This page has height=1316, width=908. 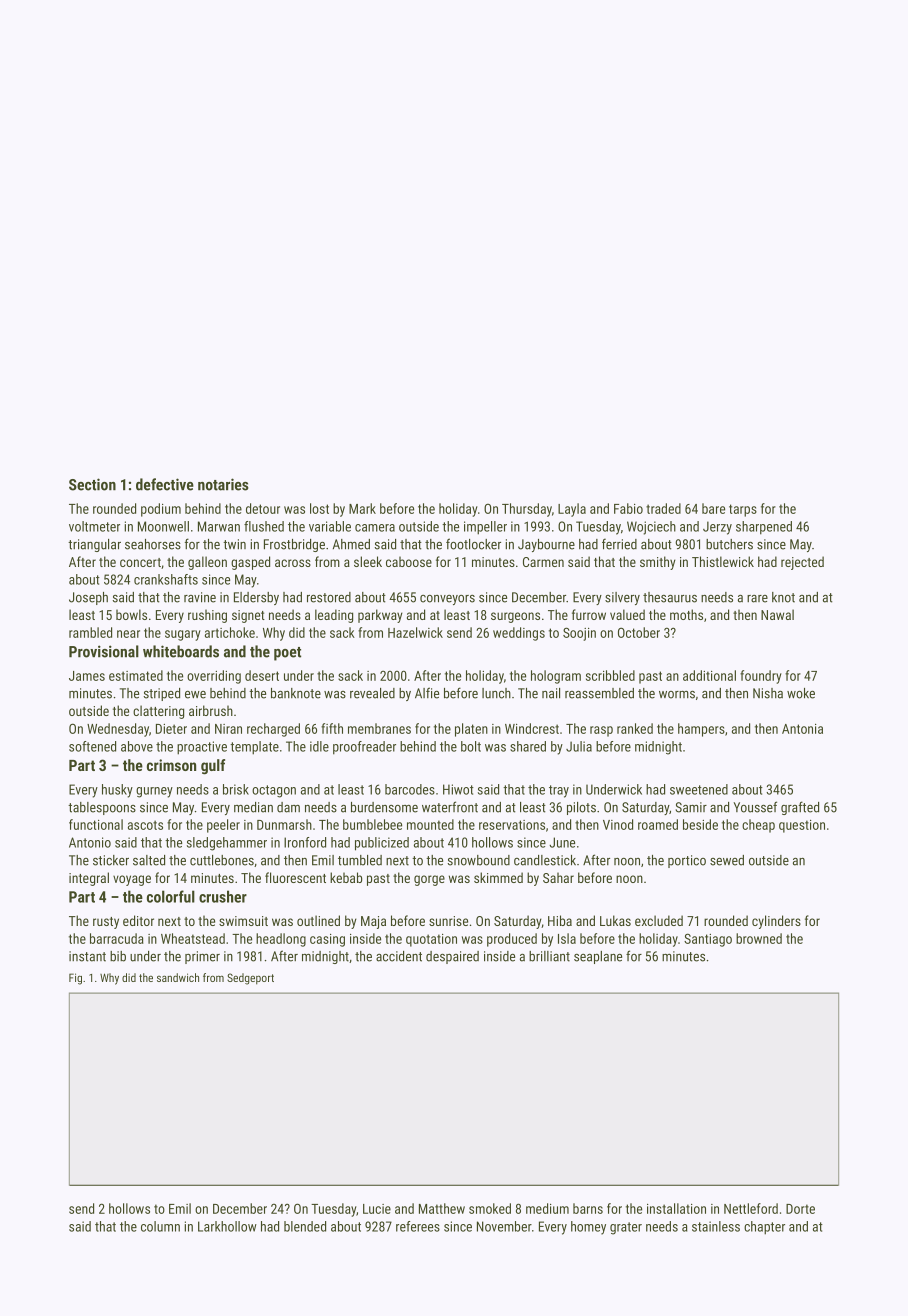 What do you see at coordinates (639, 632) in the page?
I see `October` at bounding box center [639, 632].
